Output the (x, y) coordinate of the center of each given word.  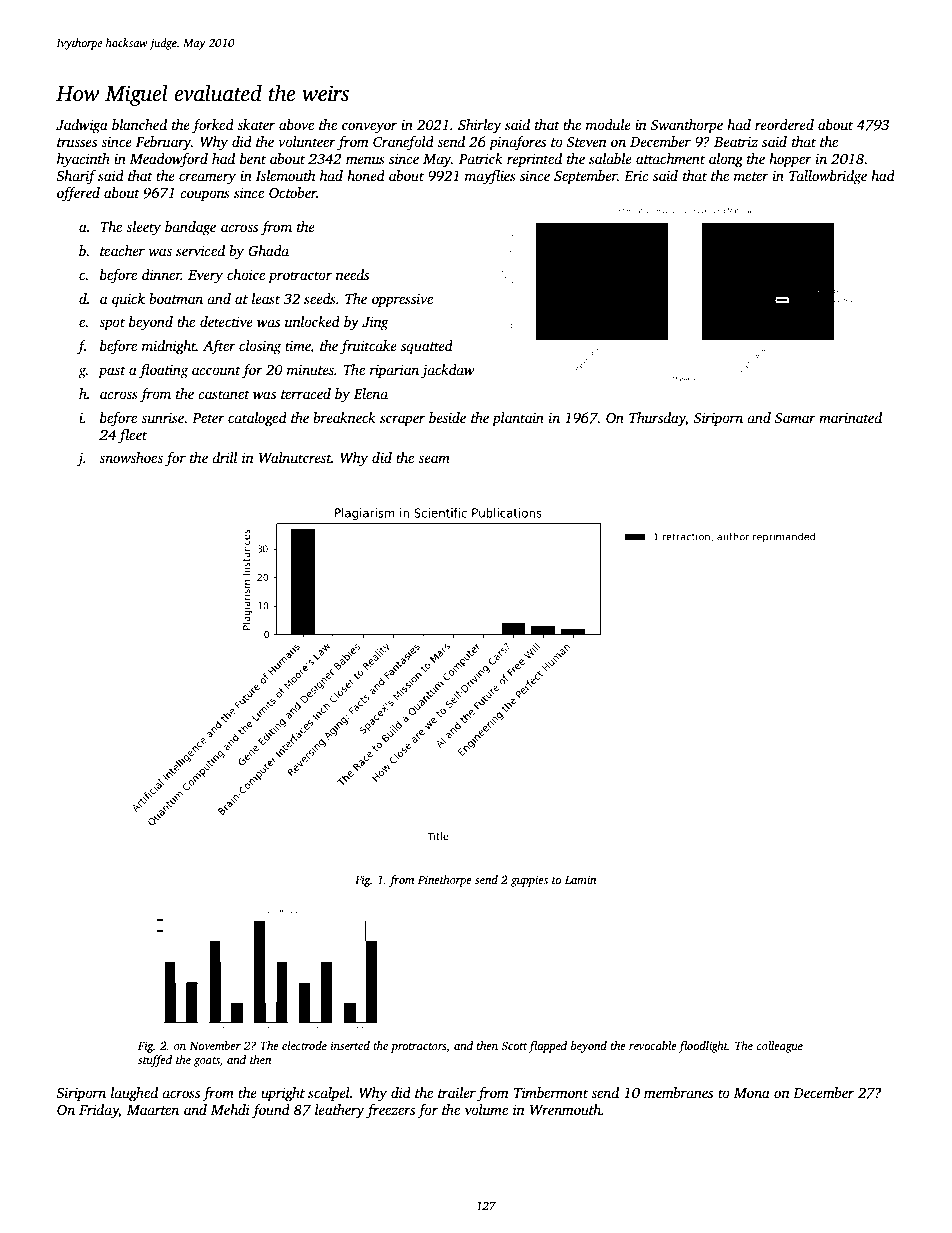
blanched (139, 124)
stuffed (155, 1061)
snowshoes (131, 457)
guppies (529, 881)
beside (447, 417)
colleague (780, 1047)
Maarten (153, 1110)
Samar (795, 418)
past (112, 372)
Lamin (580, 879)
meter (751, 176)
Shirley (480, 126)
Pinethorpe (445, 881)
